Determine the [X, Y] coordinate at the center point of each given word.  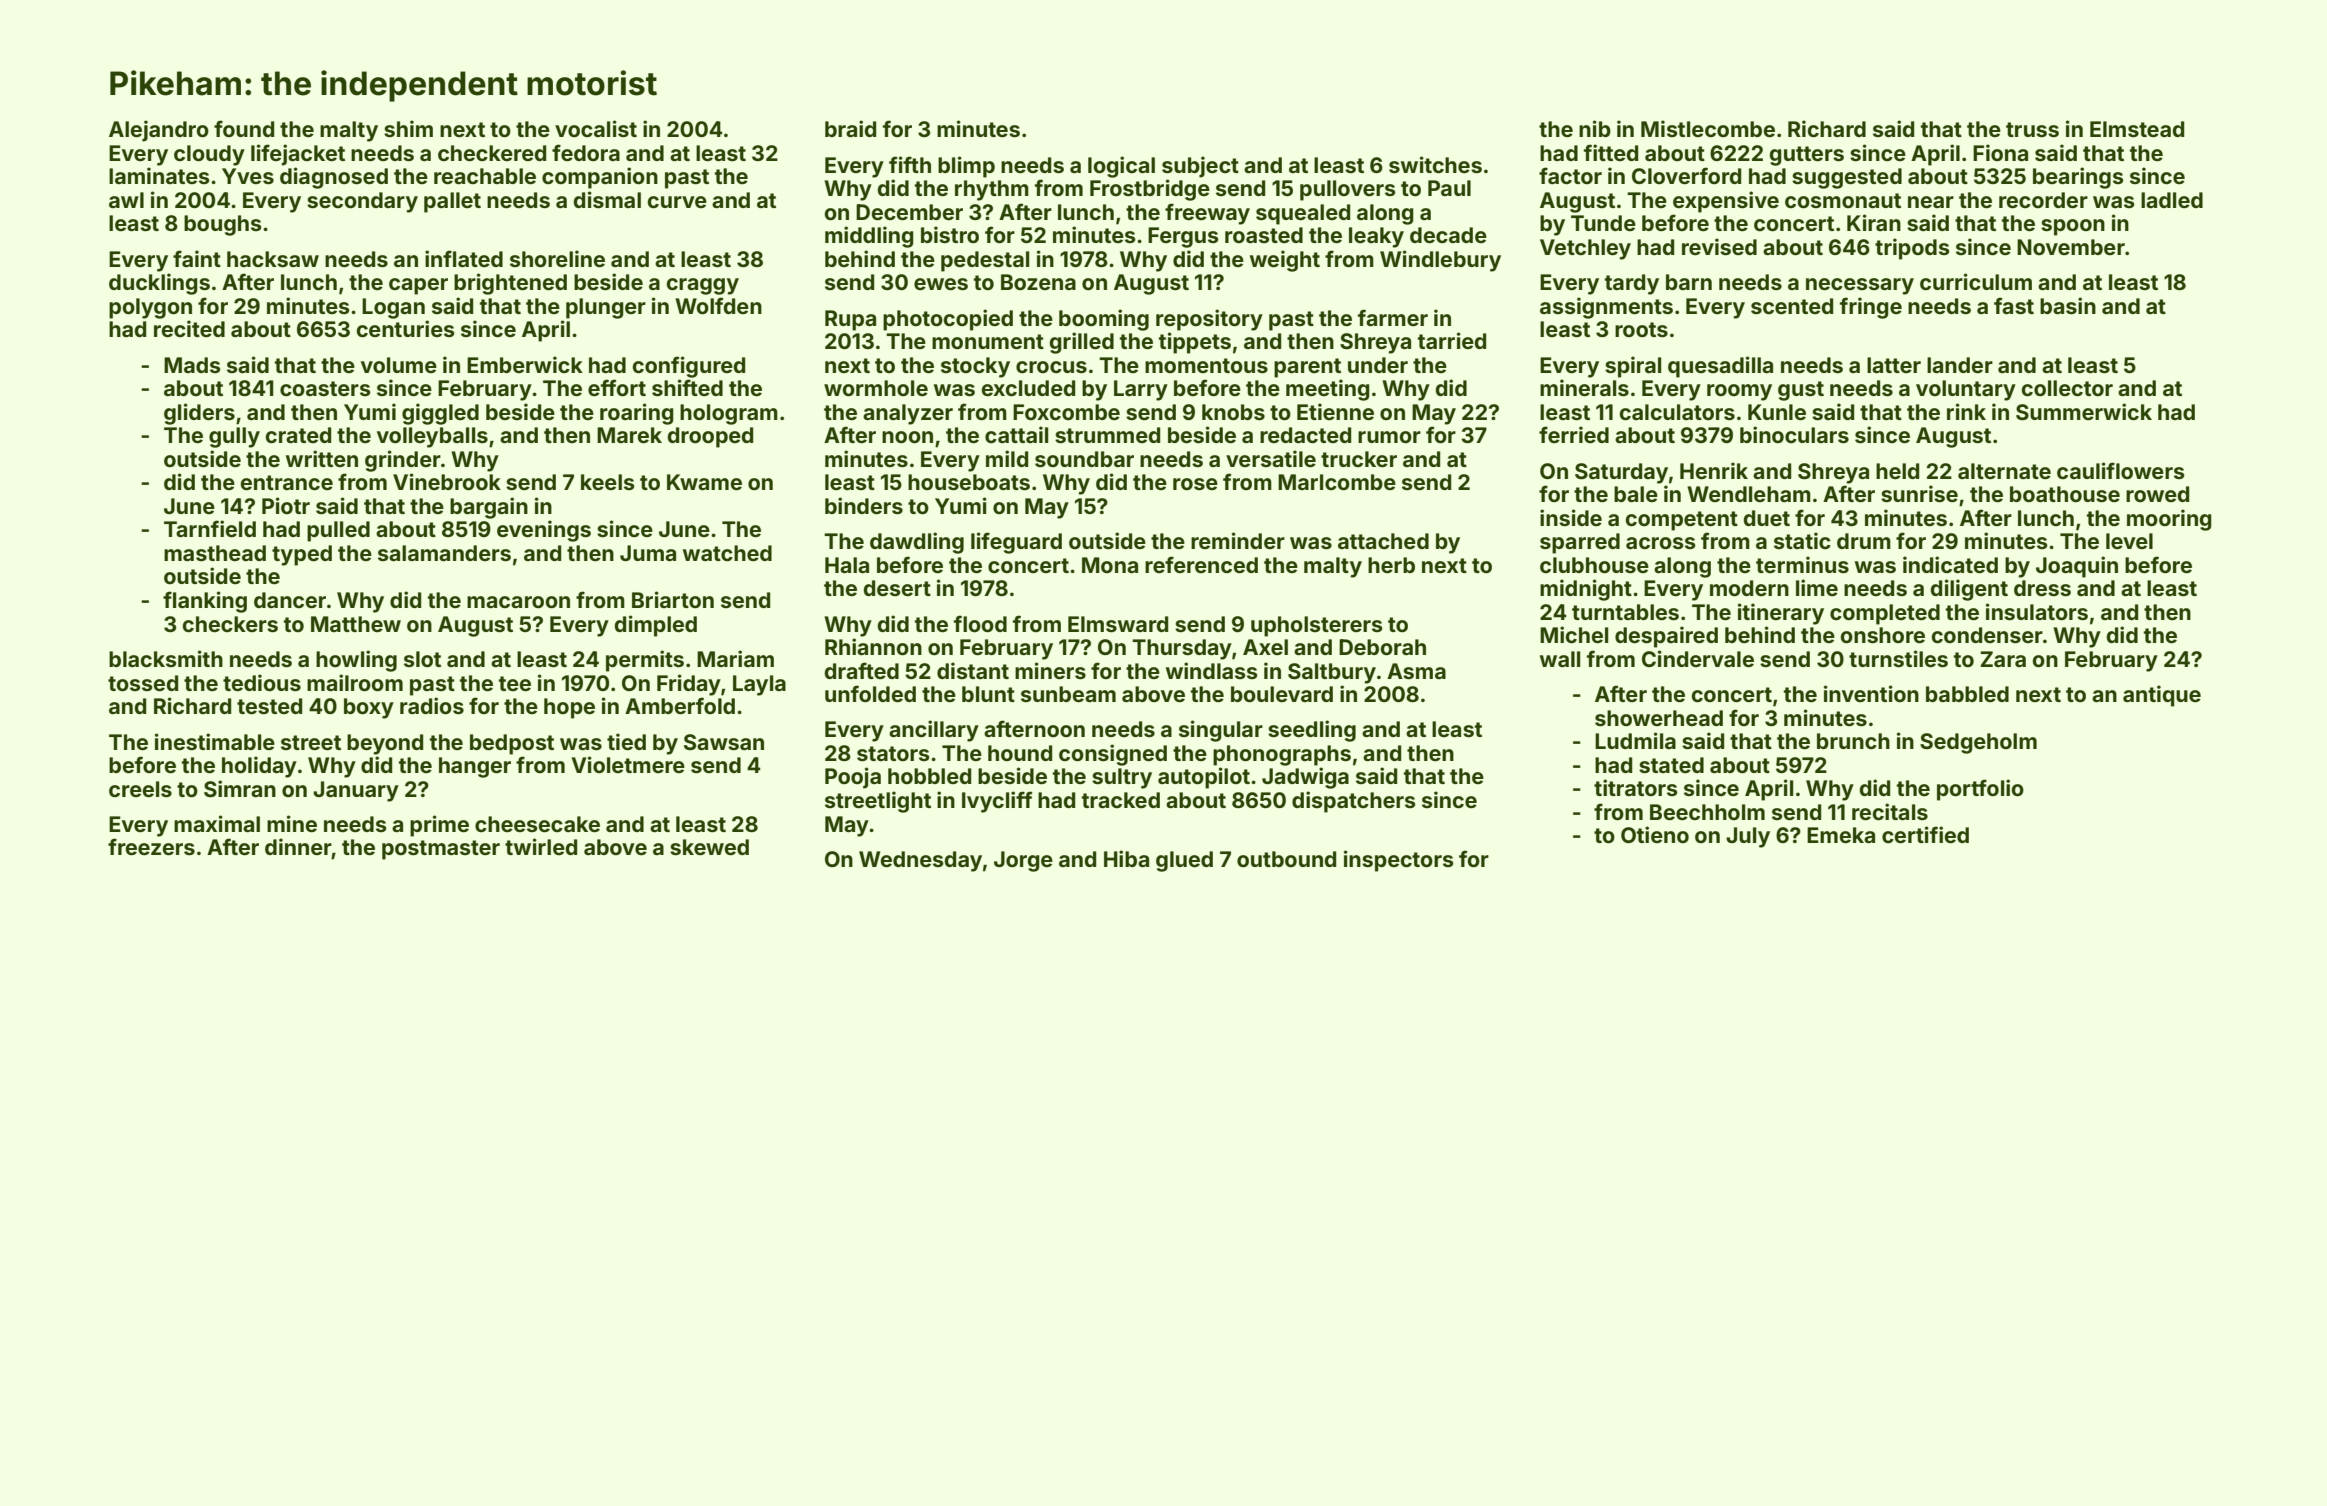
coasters [325, 388]
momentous [1206, 365]
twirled [541, 846]
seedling [1312, 731]
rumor [1389, 437]
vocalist [596, 128]
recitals [1890, 811]
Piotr [286, 505]
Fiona [2000, 152]
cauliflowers [2121, 470]
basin [2068, 305]
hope [569, 708]
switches [1435, 164]
